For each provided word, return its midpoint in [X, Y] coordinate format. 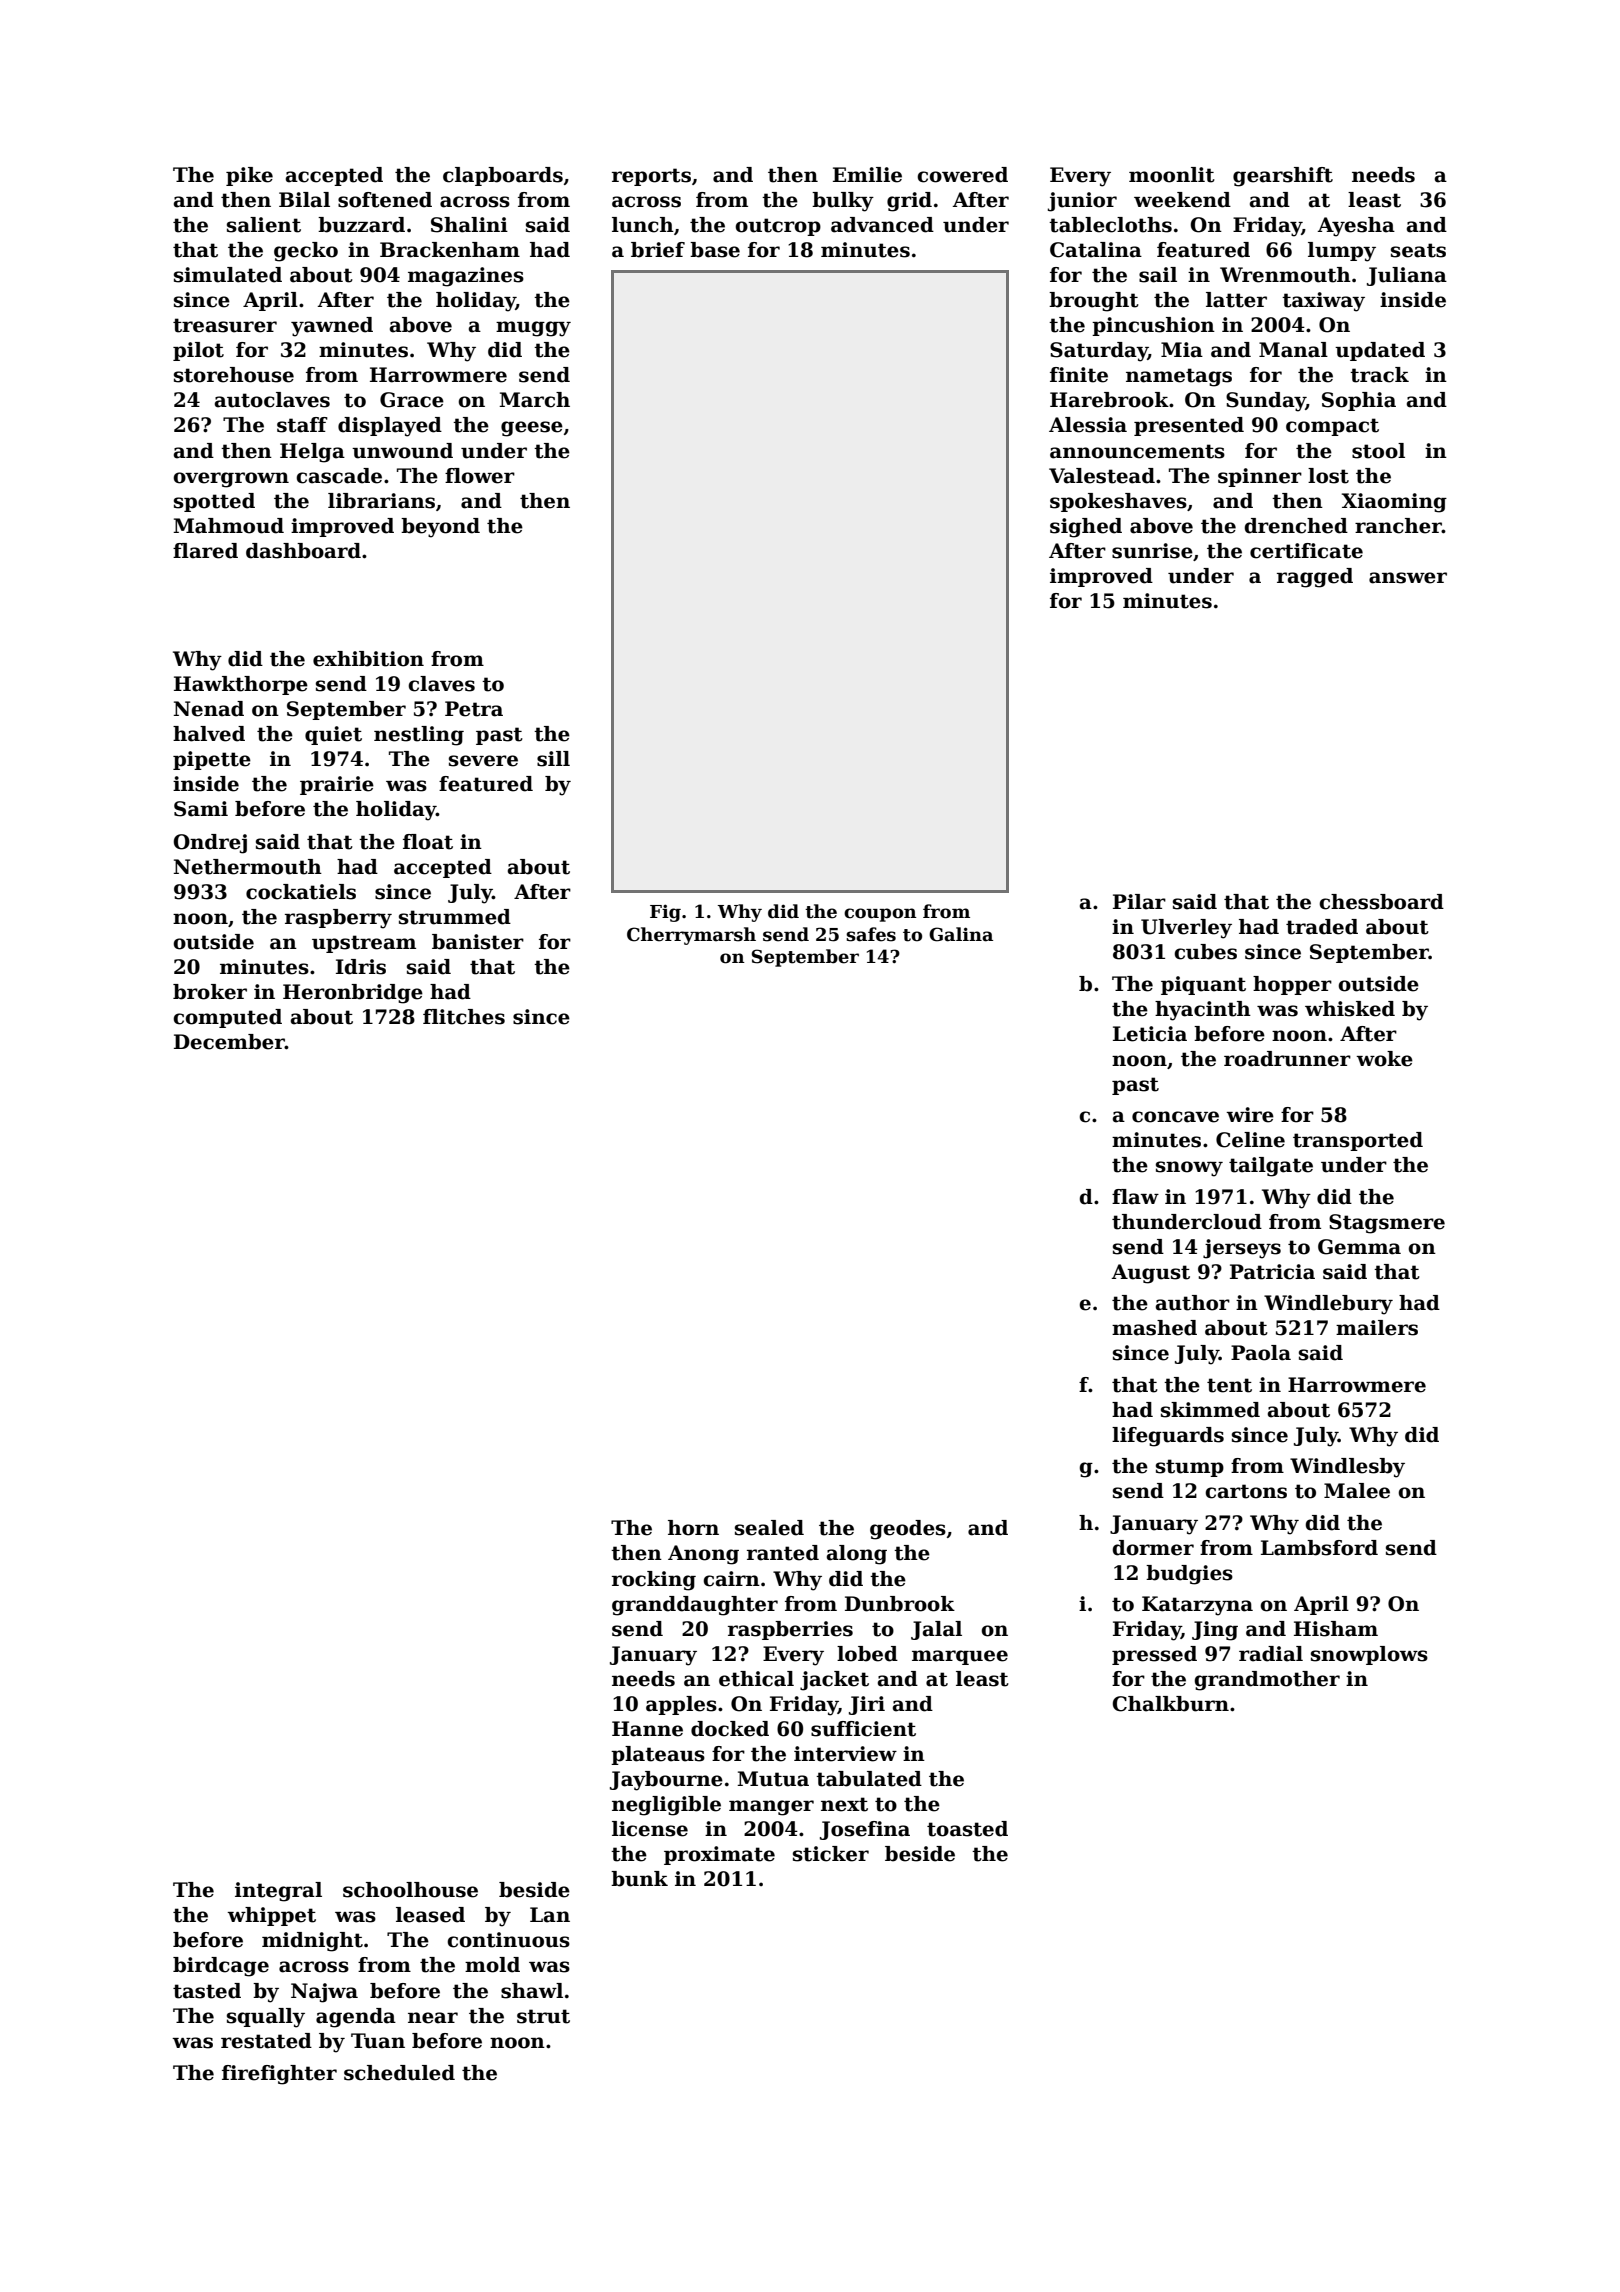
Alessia [1088, 425]
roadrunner [1287, 1059]
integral [278, 1892]
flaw [1135, 1197]
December [229, 1042]
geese [532, 429]
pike [249, 176]
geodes [908, 1530]
